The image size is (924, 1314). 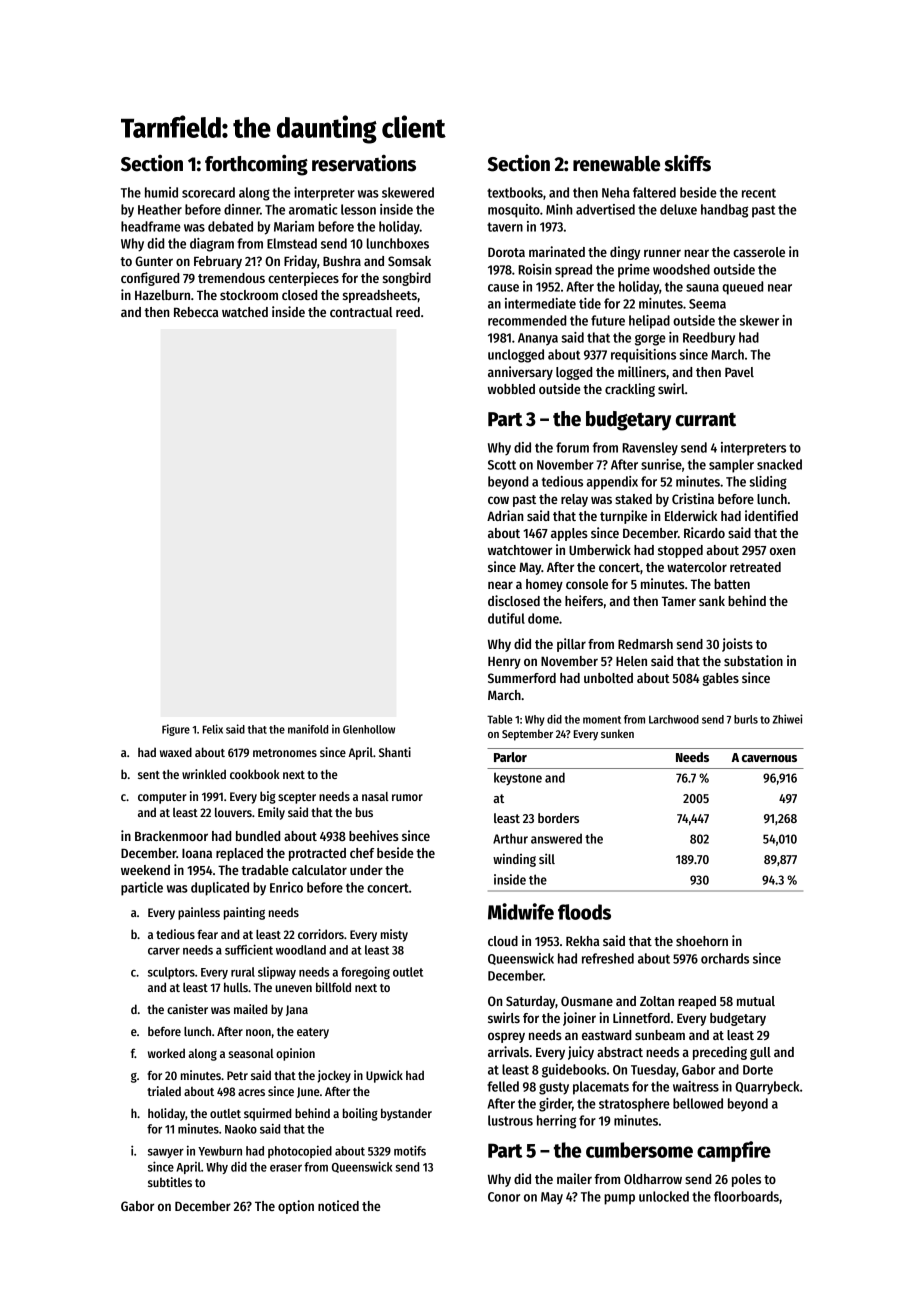 What do you see at coordinates (506, 618) in the screenshot?
I see `dutiful` at bounding box center [506, 618].
